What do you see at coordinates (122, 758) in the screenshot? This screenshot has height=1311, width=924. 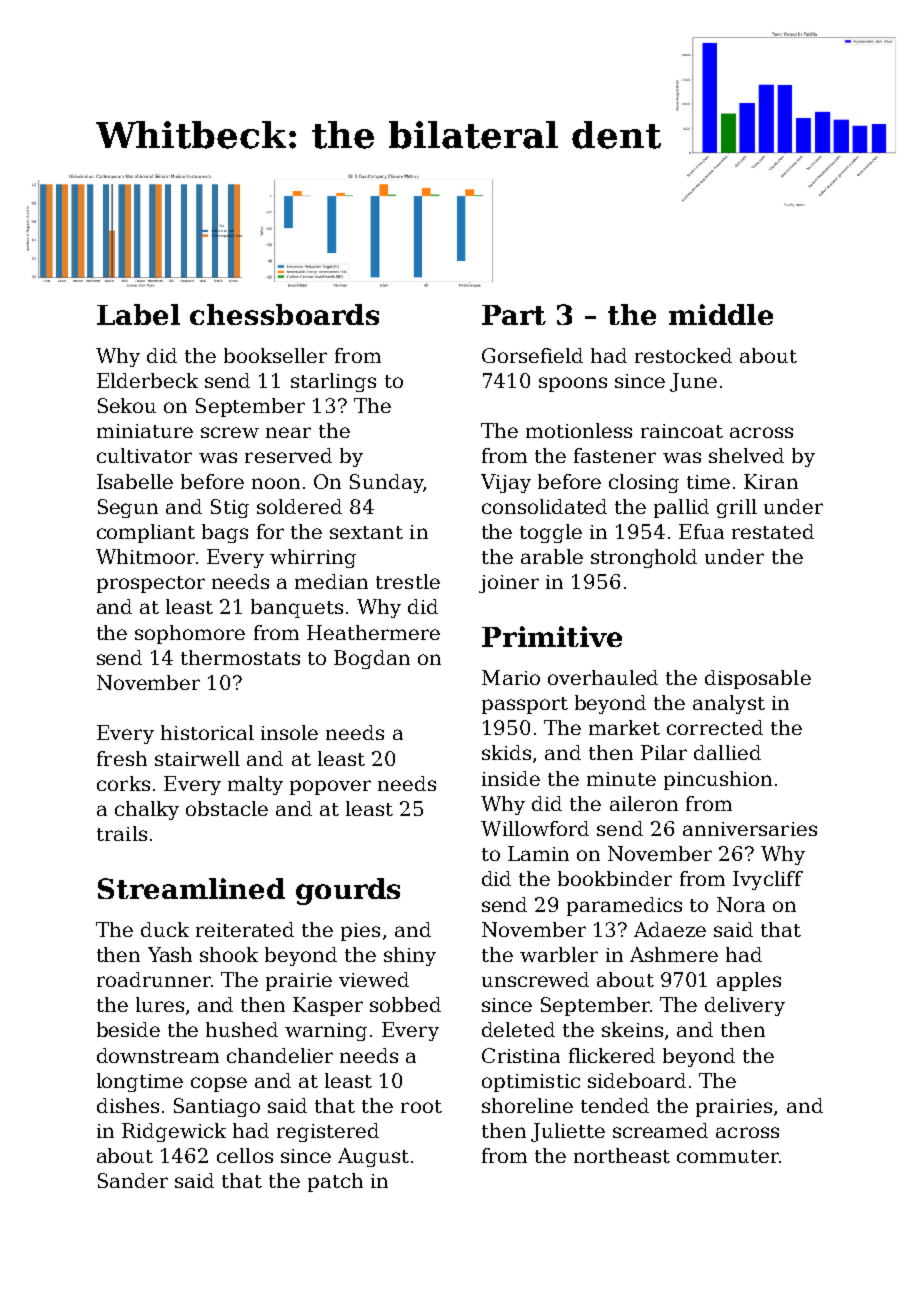 I see `fresh` at bounding box center [122, 758].
